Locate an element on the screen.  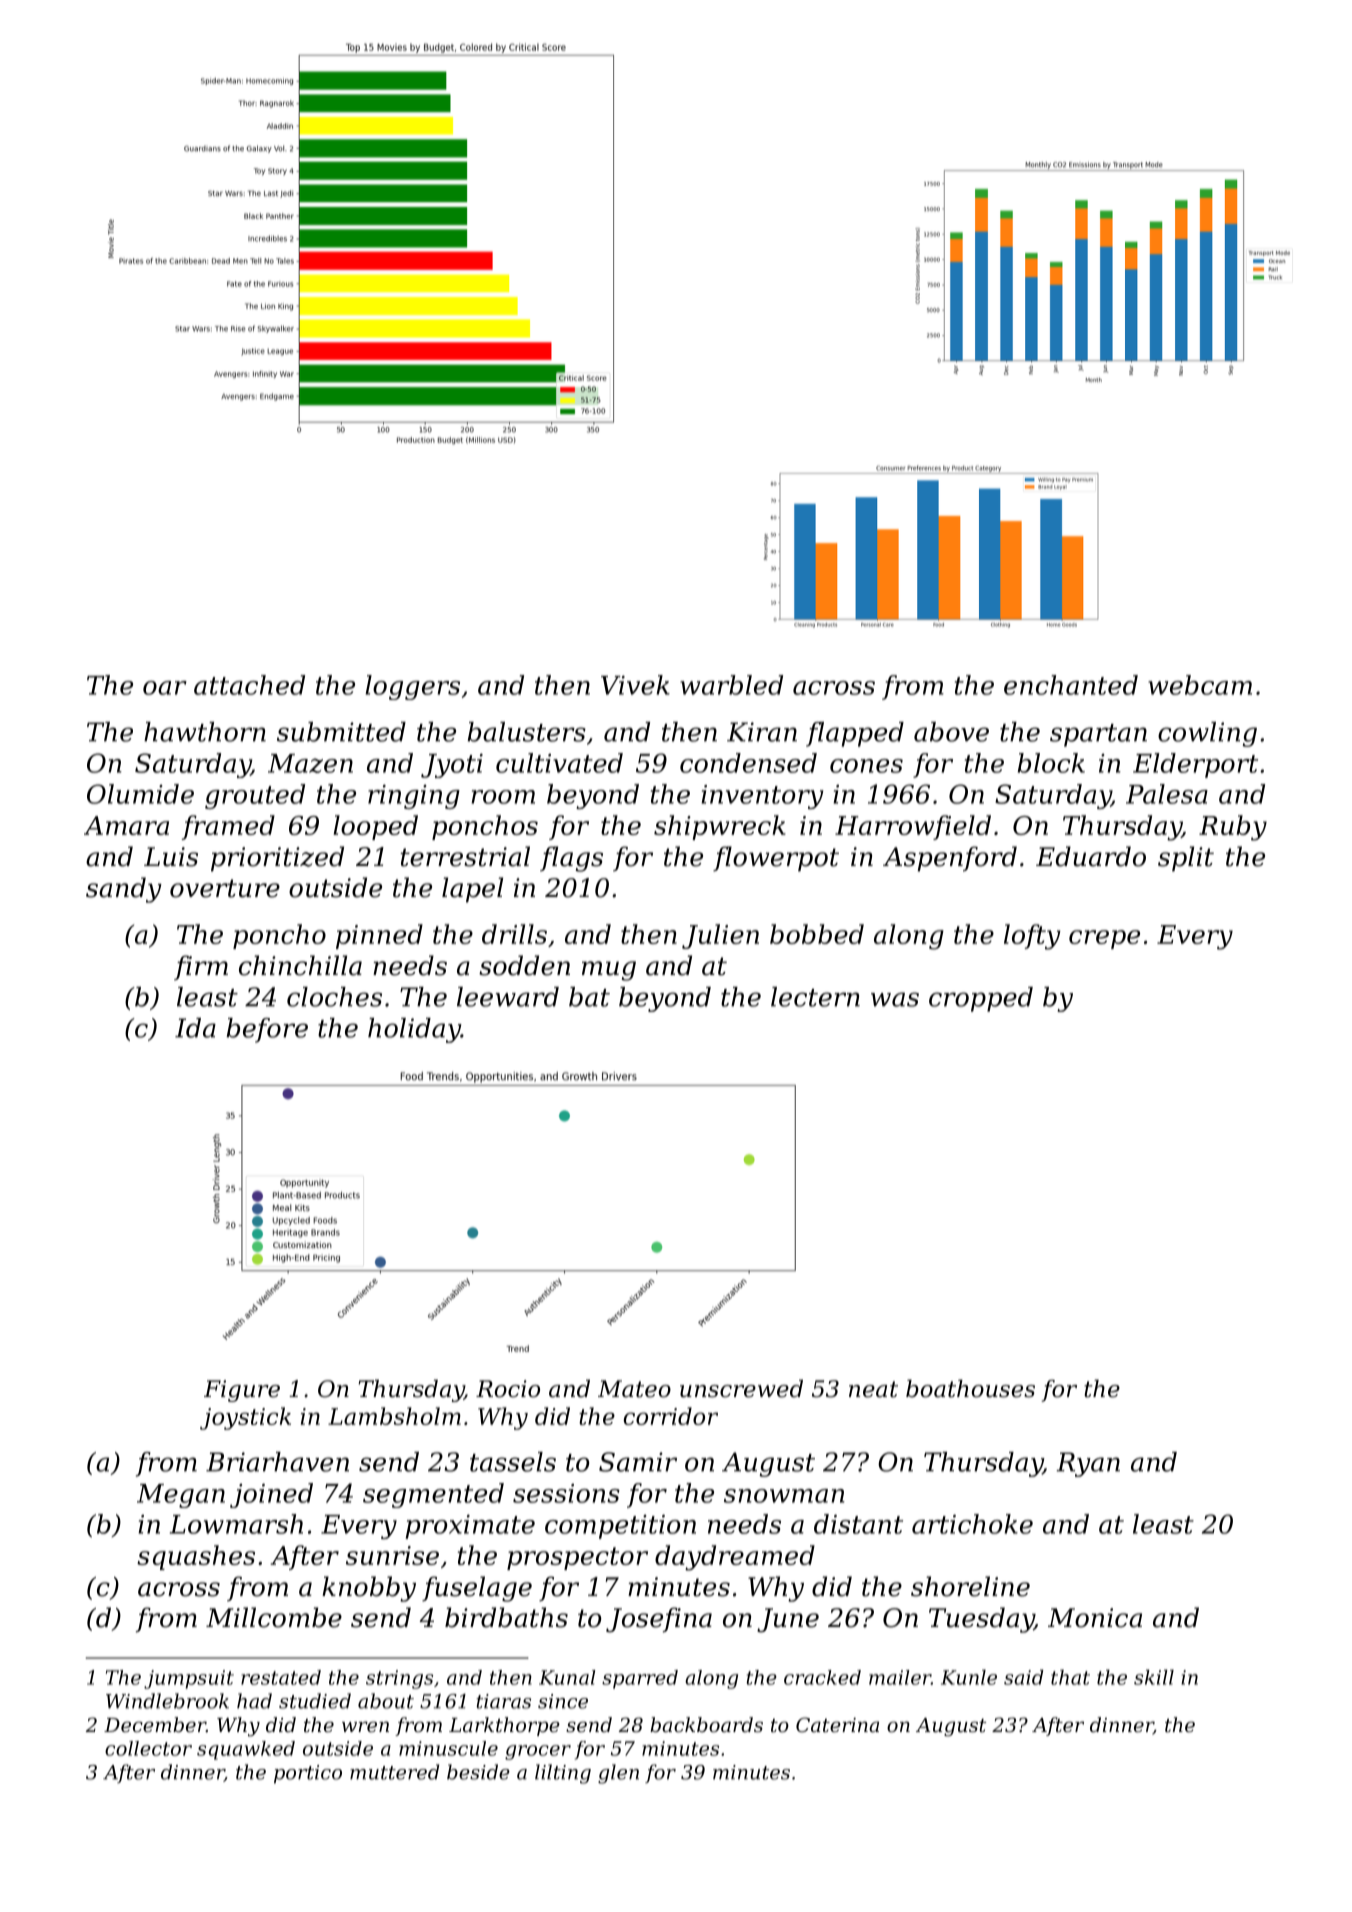
cropped is located at coordinates (981, 999).
